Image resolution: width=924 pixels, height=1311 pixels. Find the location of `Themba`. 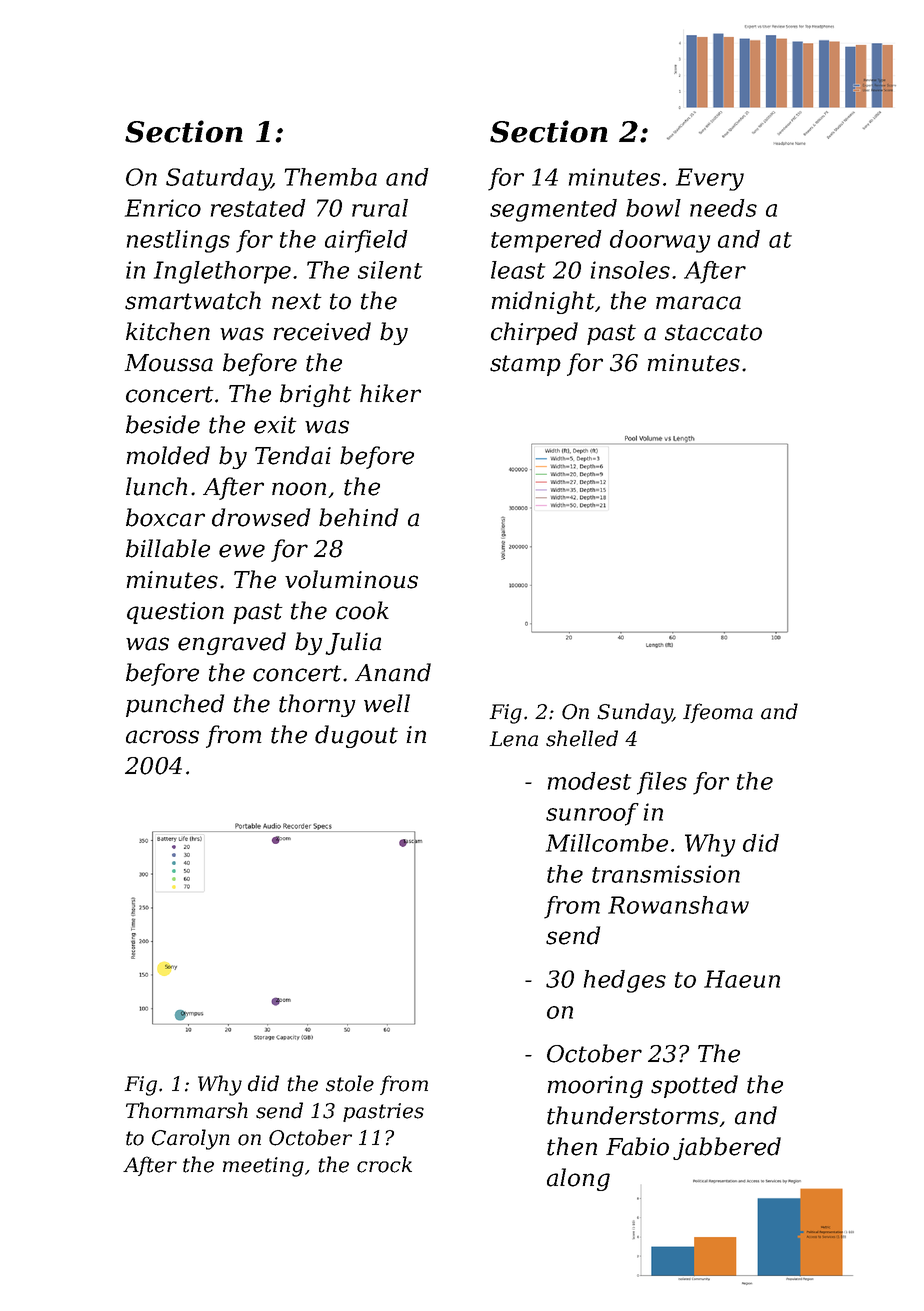

Themba is located at coordinates (331, 177).
